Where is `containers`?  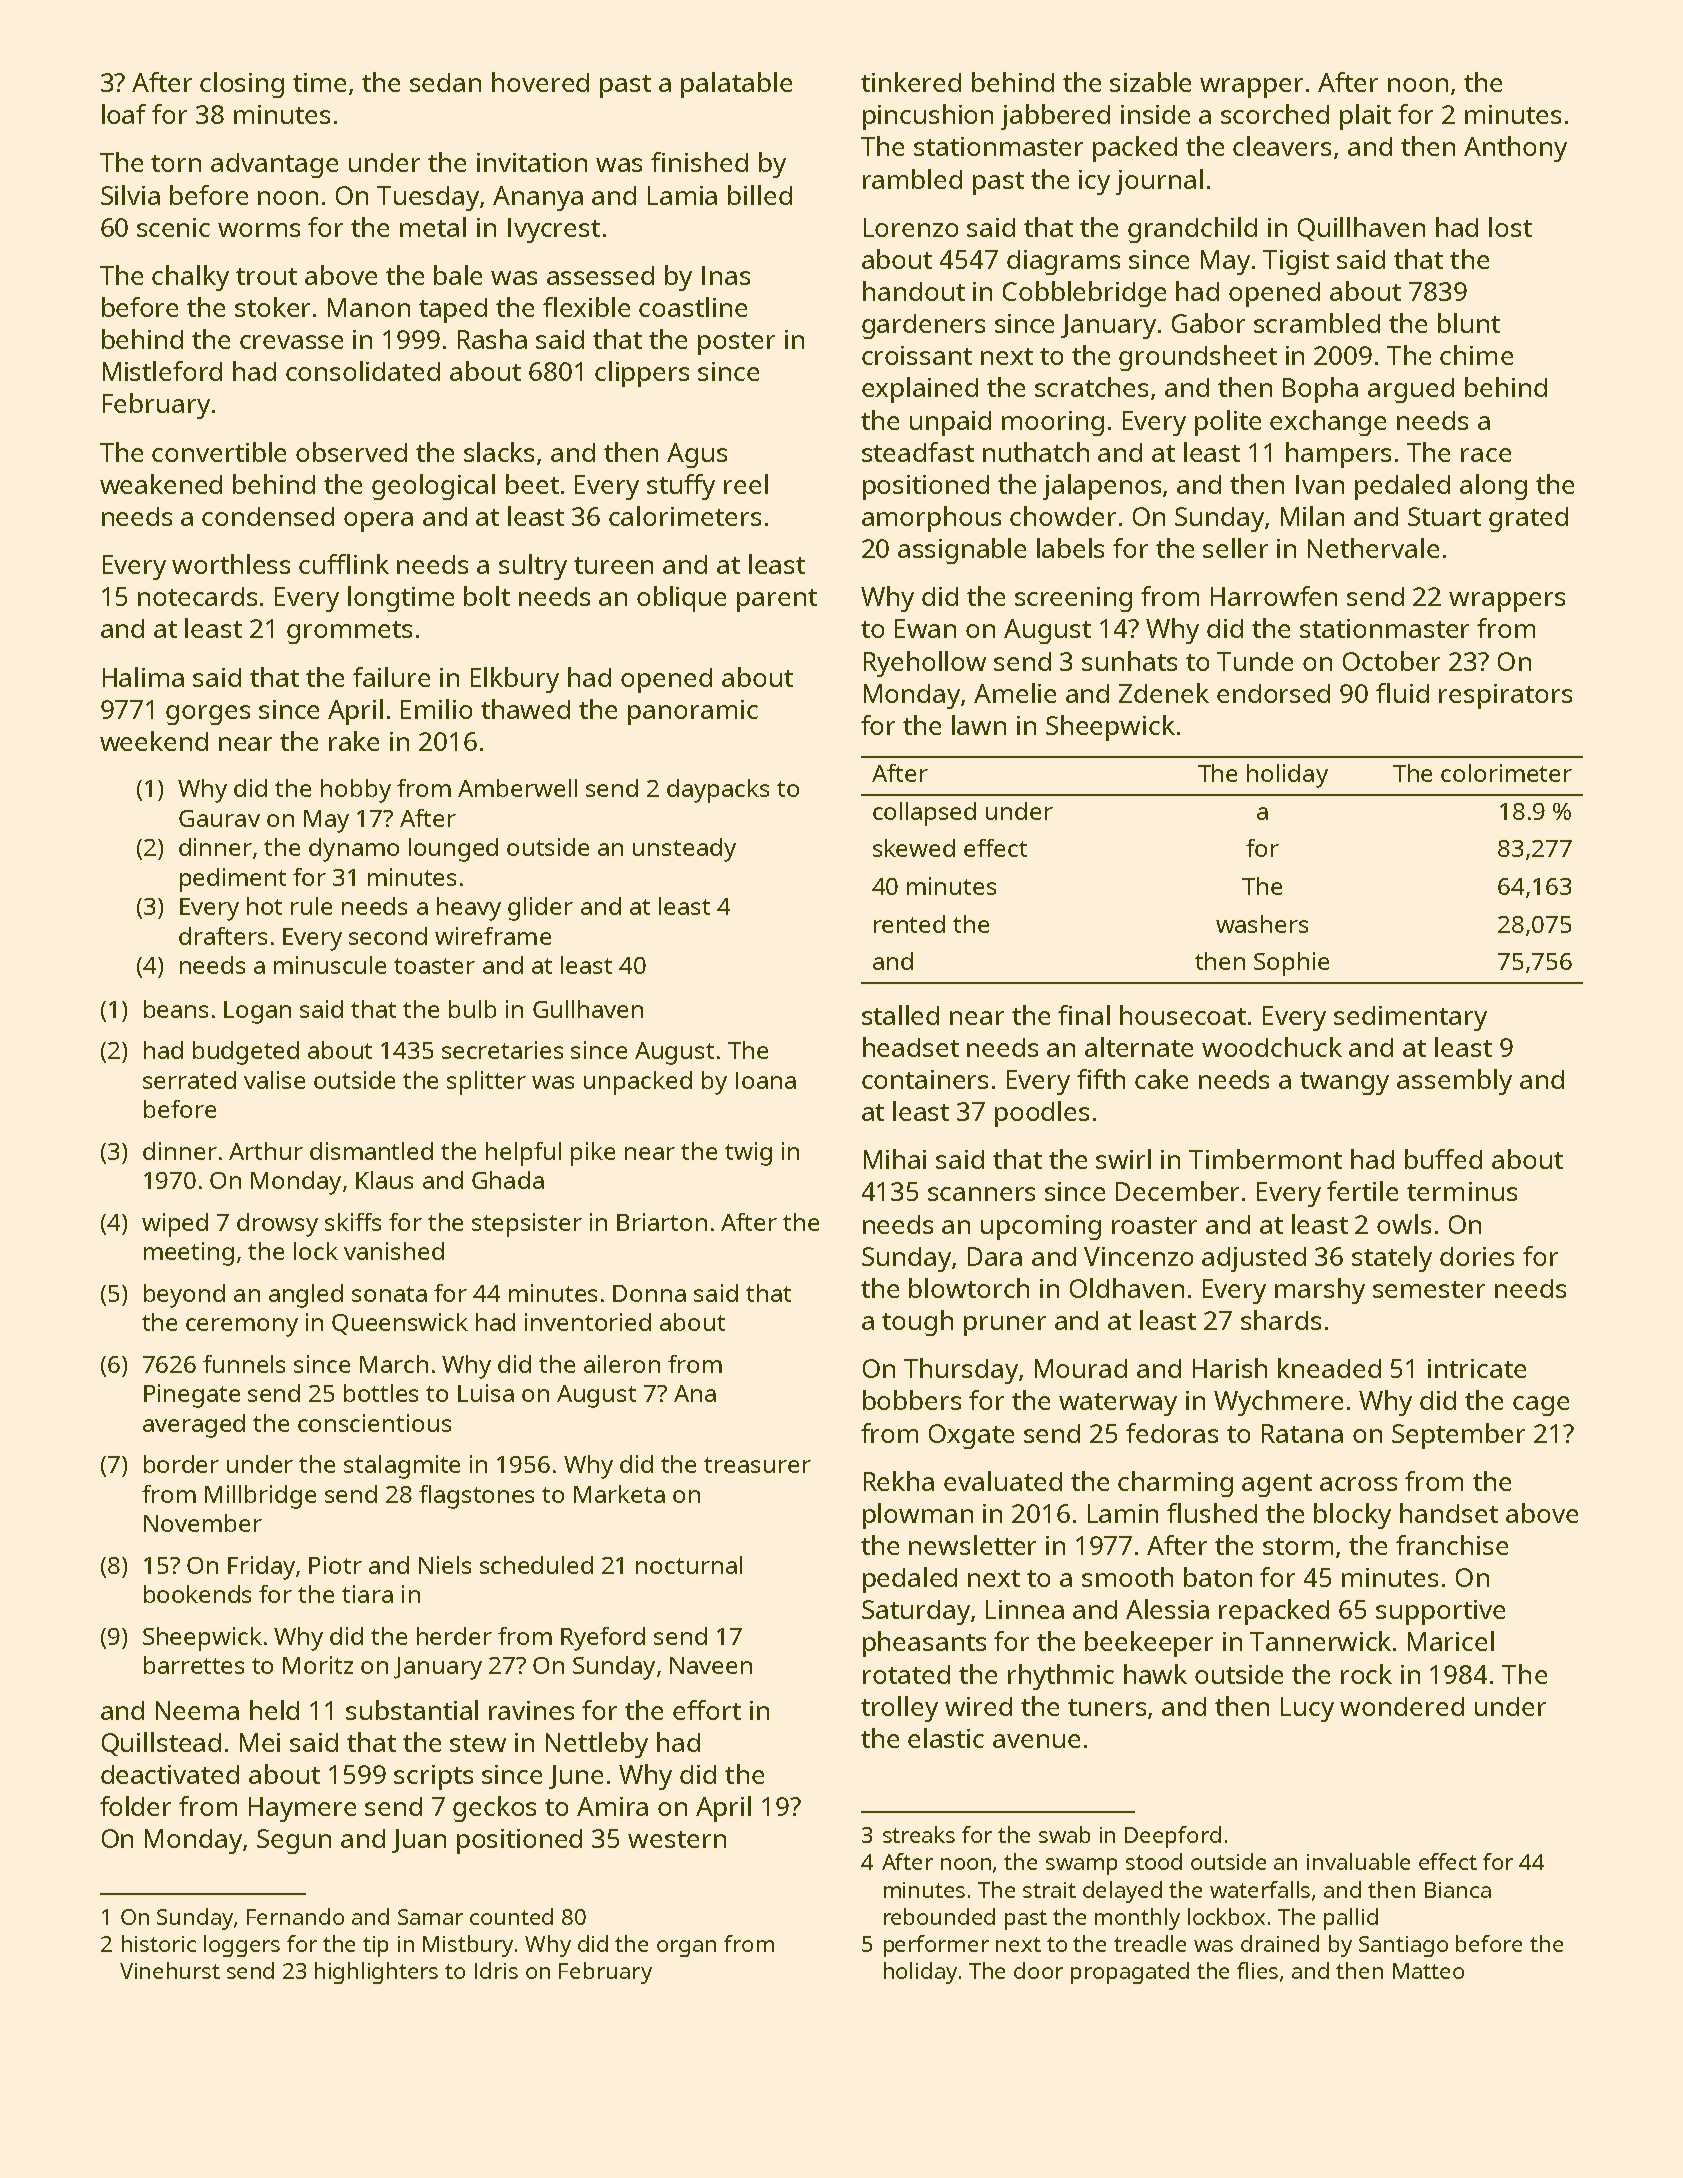
containers is located at coordinates (925, 1079).
